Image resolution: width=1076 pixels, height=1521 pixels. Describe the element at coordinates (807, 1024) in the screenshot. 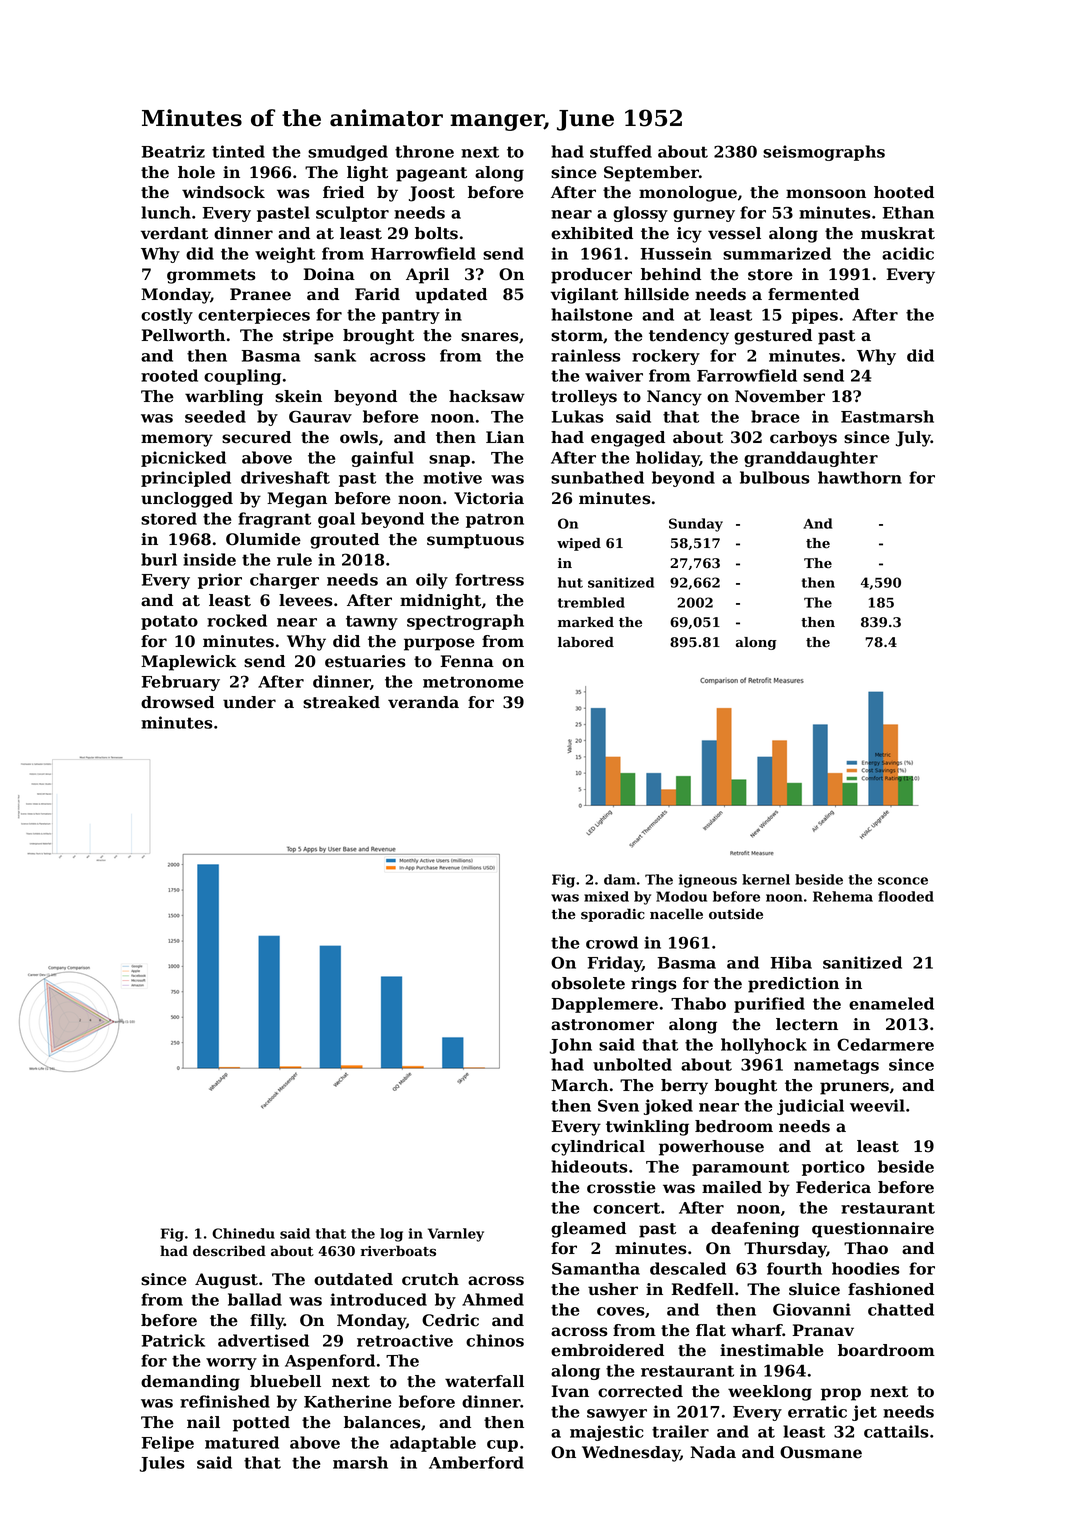

I see `lectern` at that location.
